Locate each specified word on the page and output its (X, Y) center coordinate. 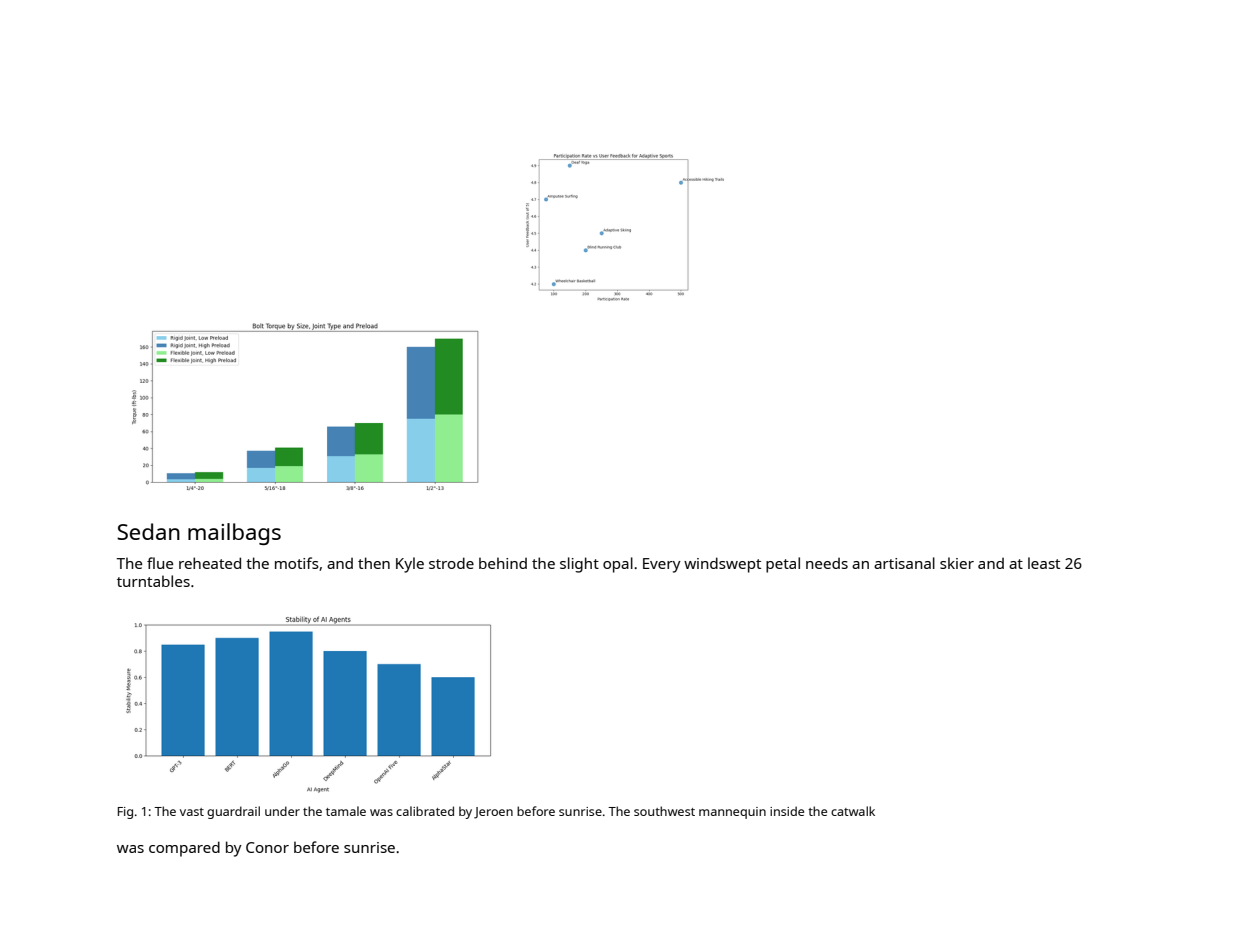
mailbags (234, 534)
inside (787, 811)
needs (827, 563)
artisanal (904, 563)
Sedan (148, 531)
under (282, 811)
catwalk (853, 811)
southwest (664, 811)
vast (192, 812)
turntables (153, 581)
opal (618, 565)
